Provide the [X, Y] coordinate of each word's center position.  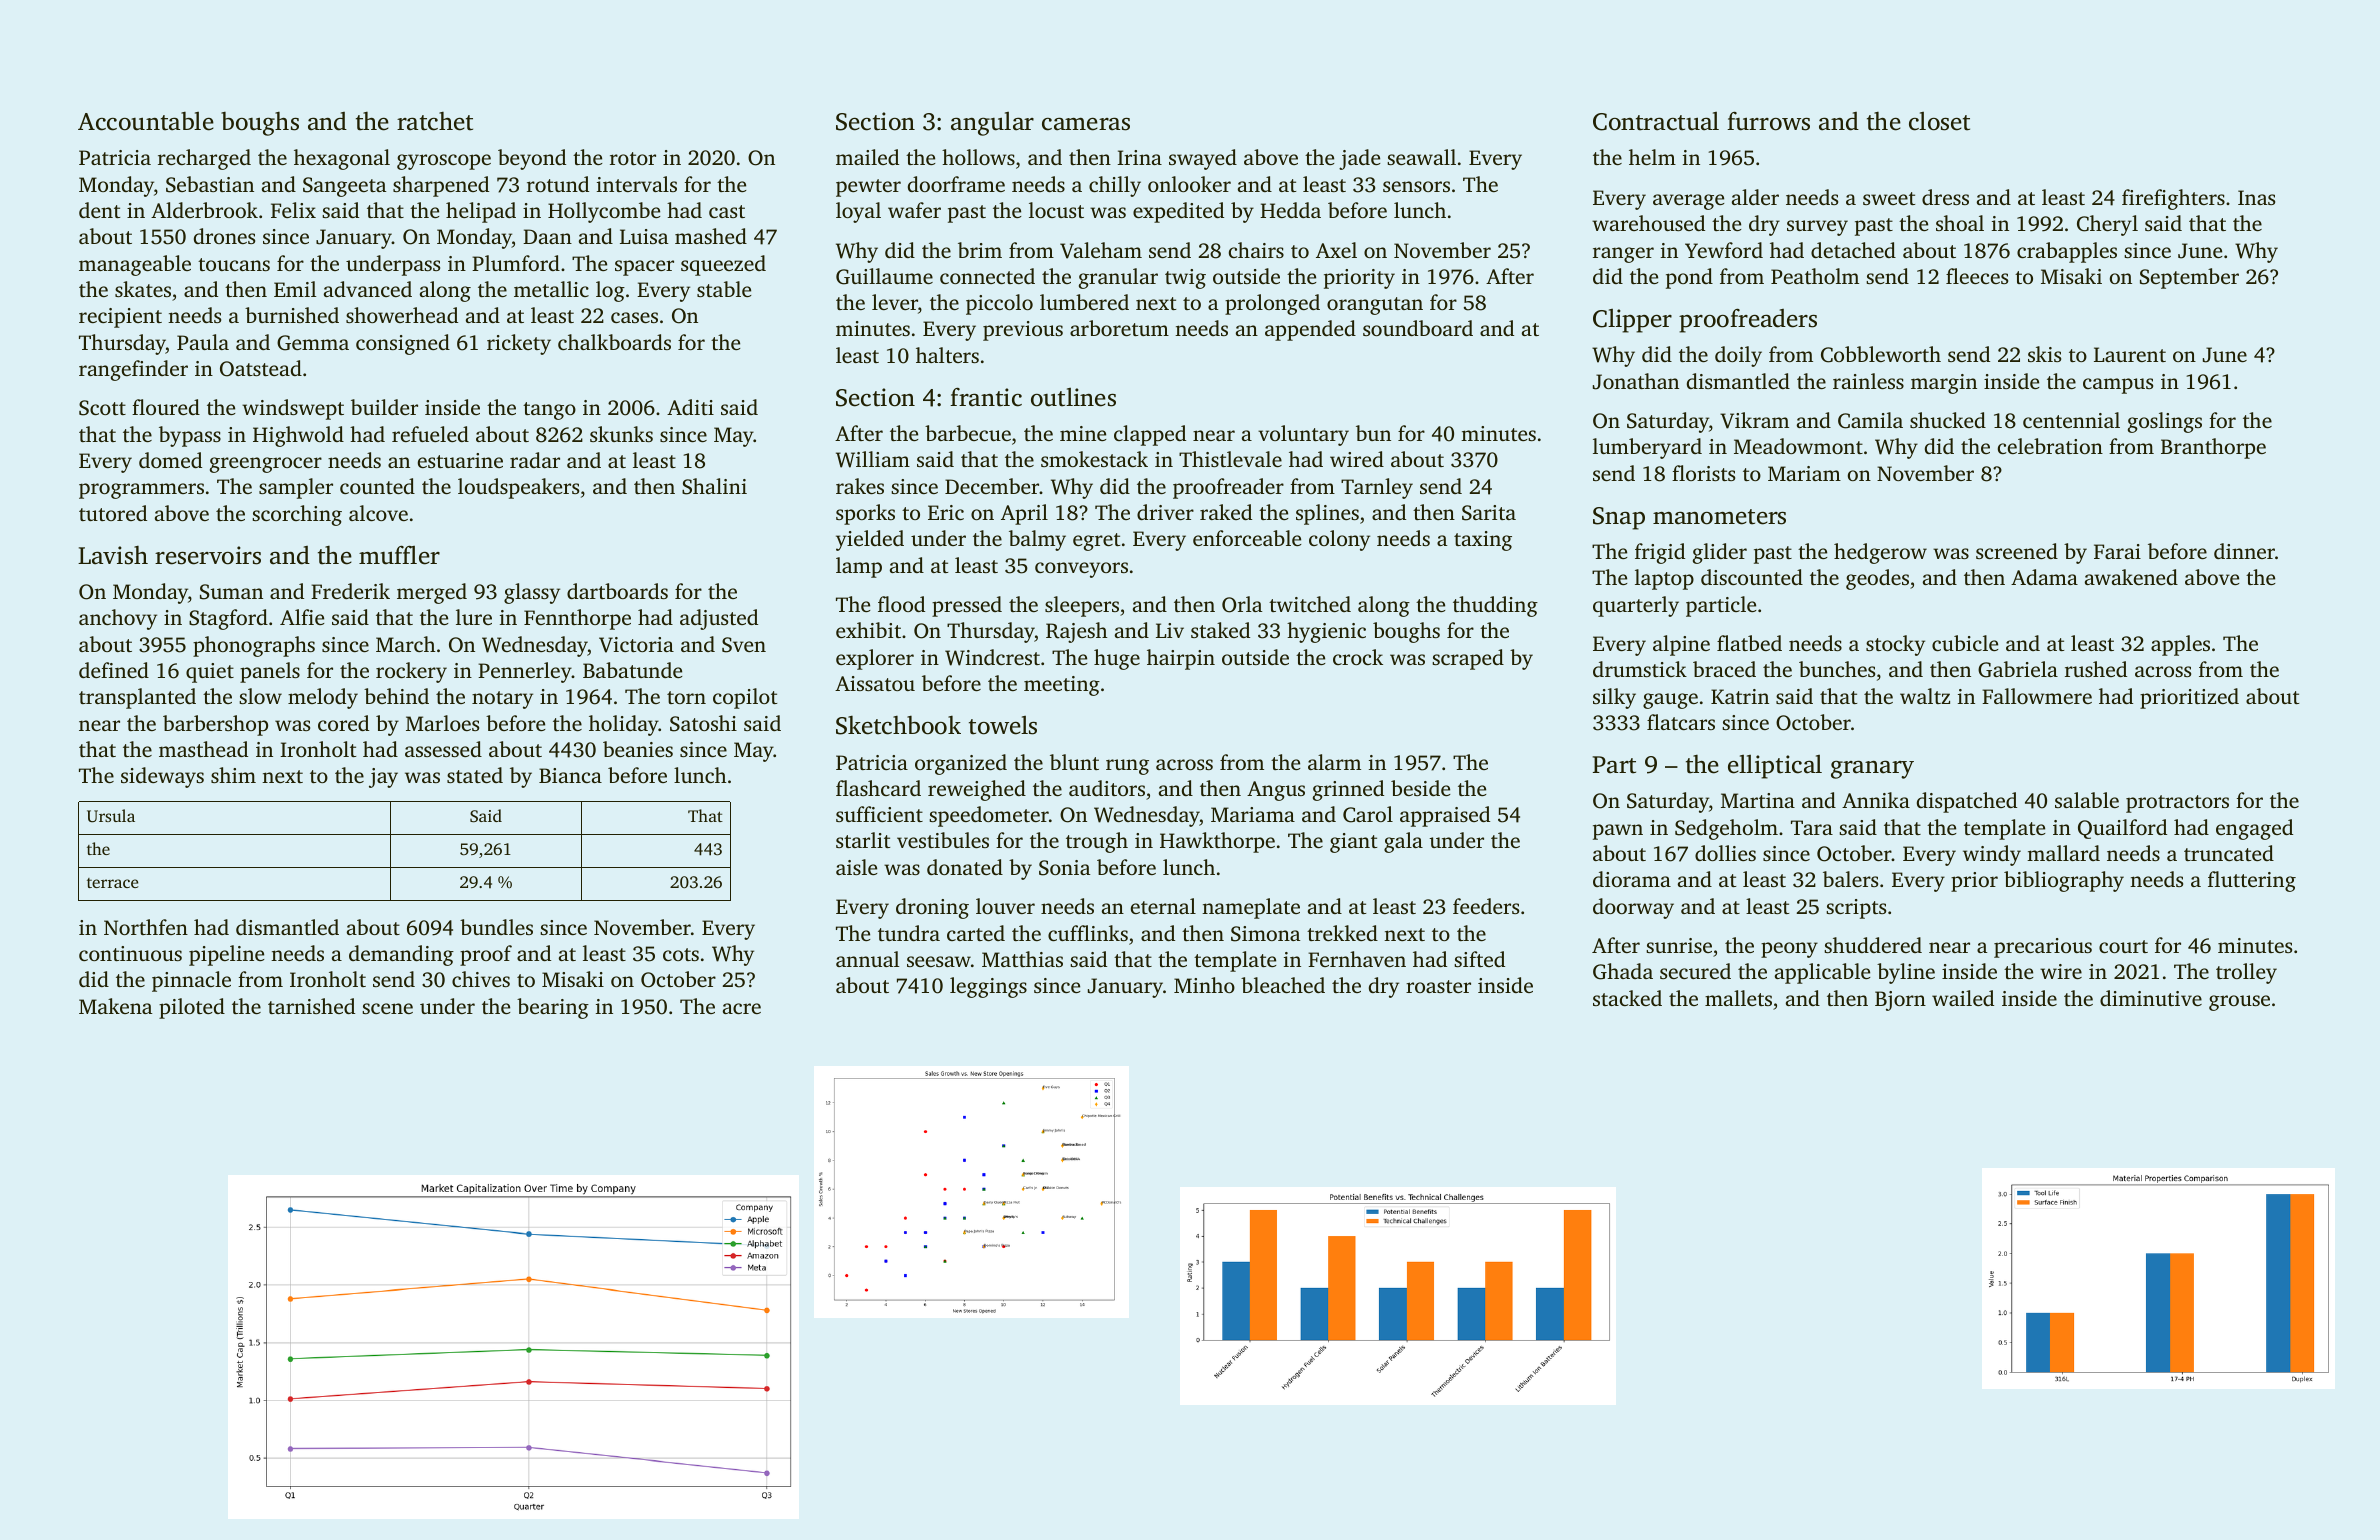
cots [681, 954]
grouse [2239, 1003]
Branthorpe [2213, 448]
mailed [867, 157]
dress [1945, 197]
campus [2118, 386]
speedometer [989, 816]
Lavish [113, 555]
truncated [2229, 853]
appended [1310, 330]
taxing [1483, 541]
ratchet [435, 121]
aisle [856, 867]
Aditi [690, 407]
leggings [988, 987]
